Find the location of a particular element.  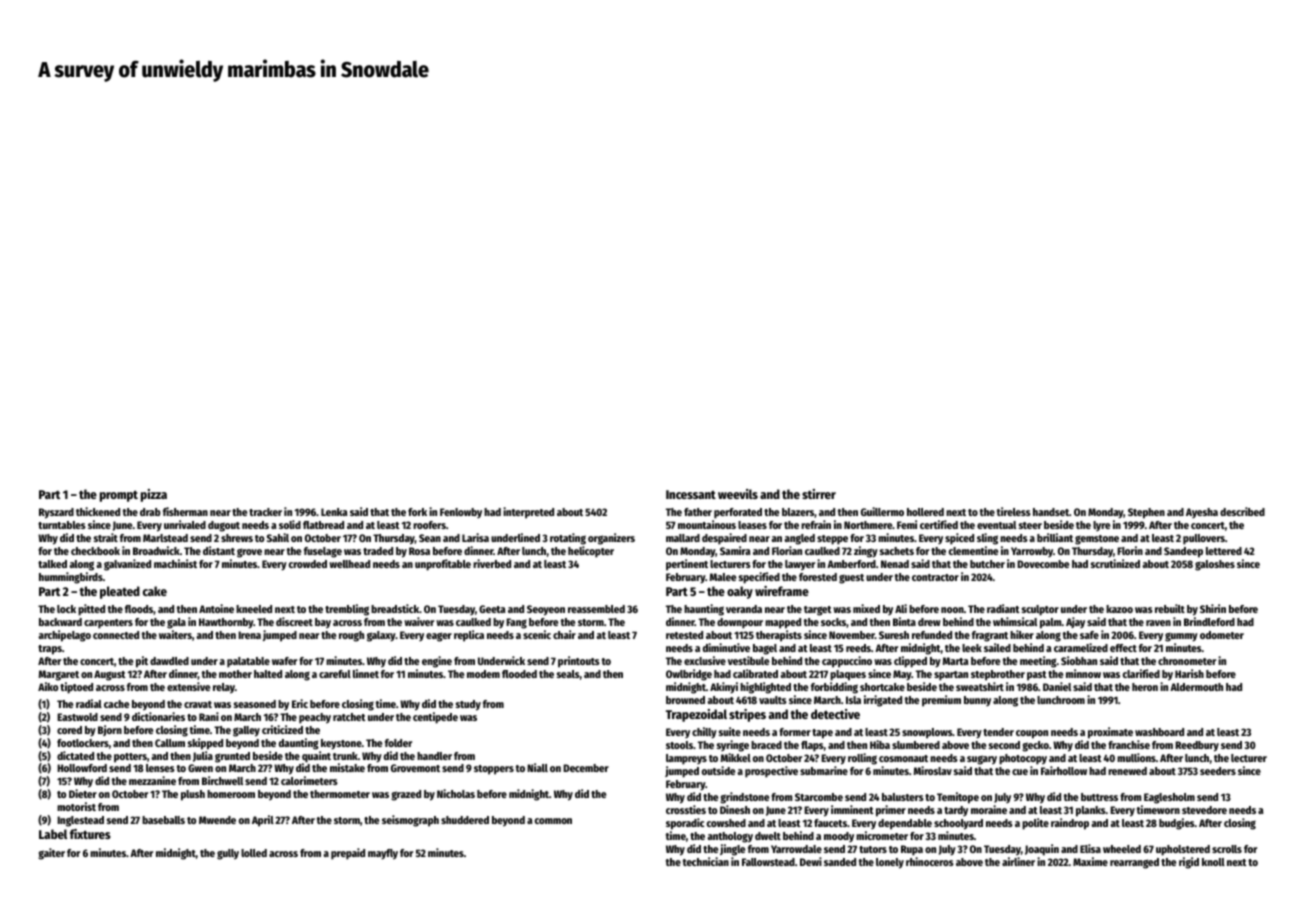

pizza is located at coordinates (154, 495).
